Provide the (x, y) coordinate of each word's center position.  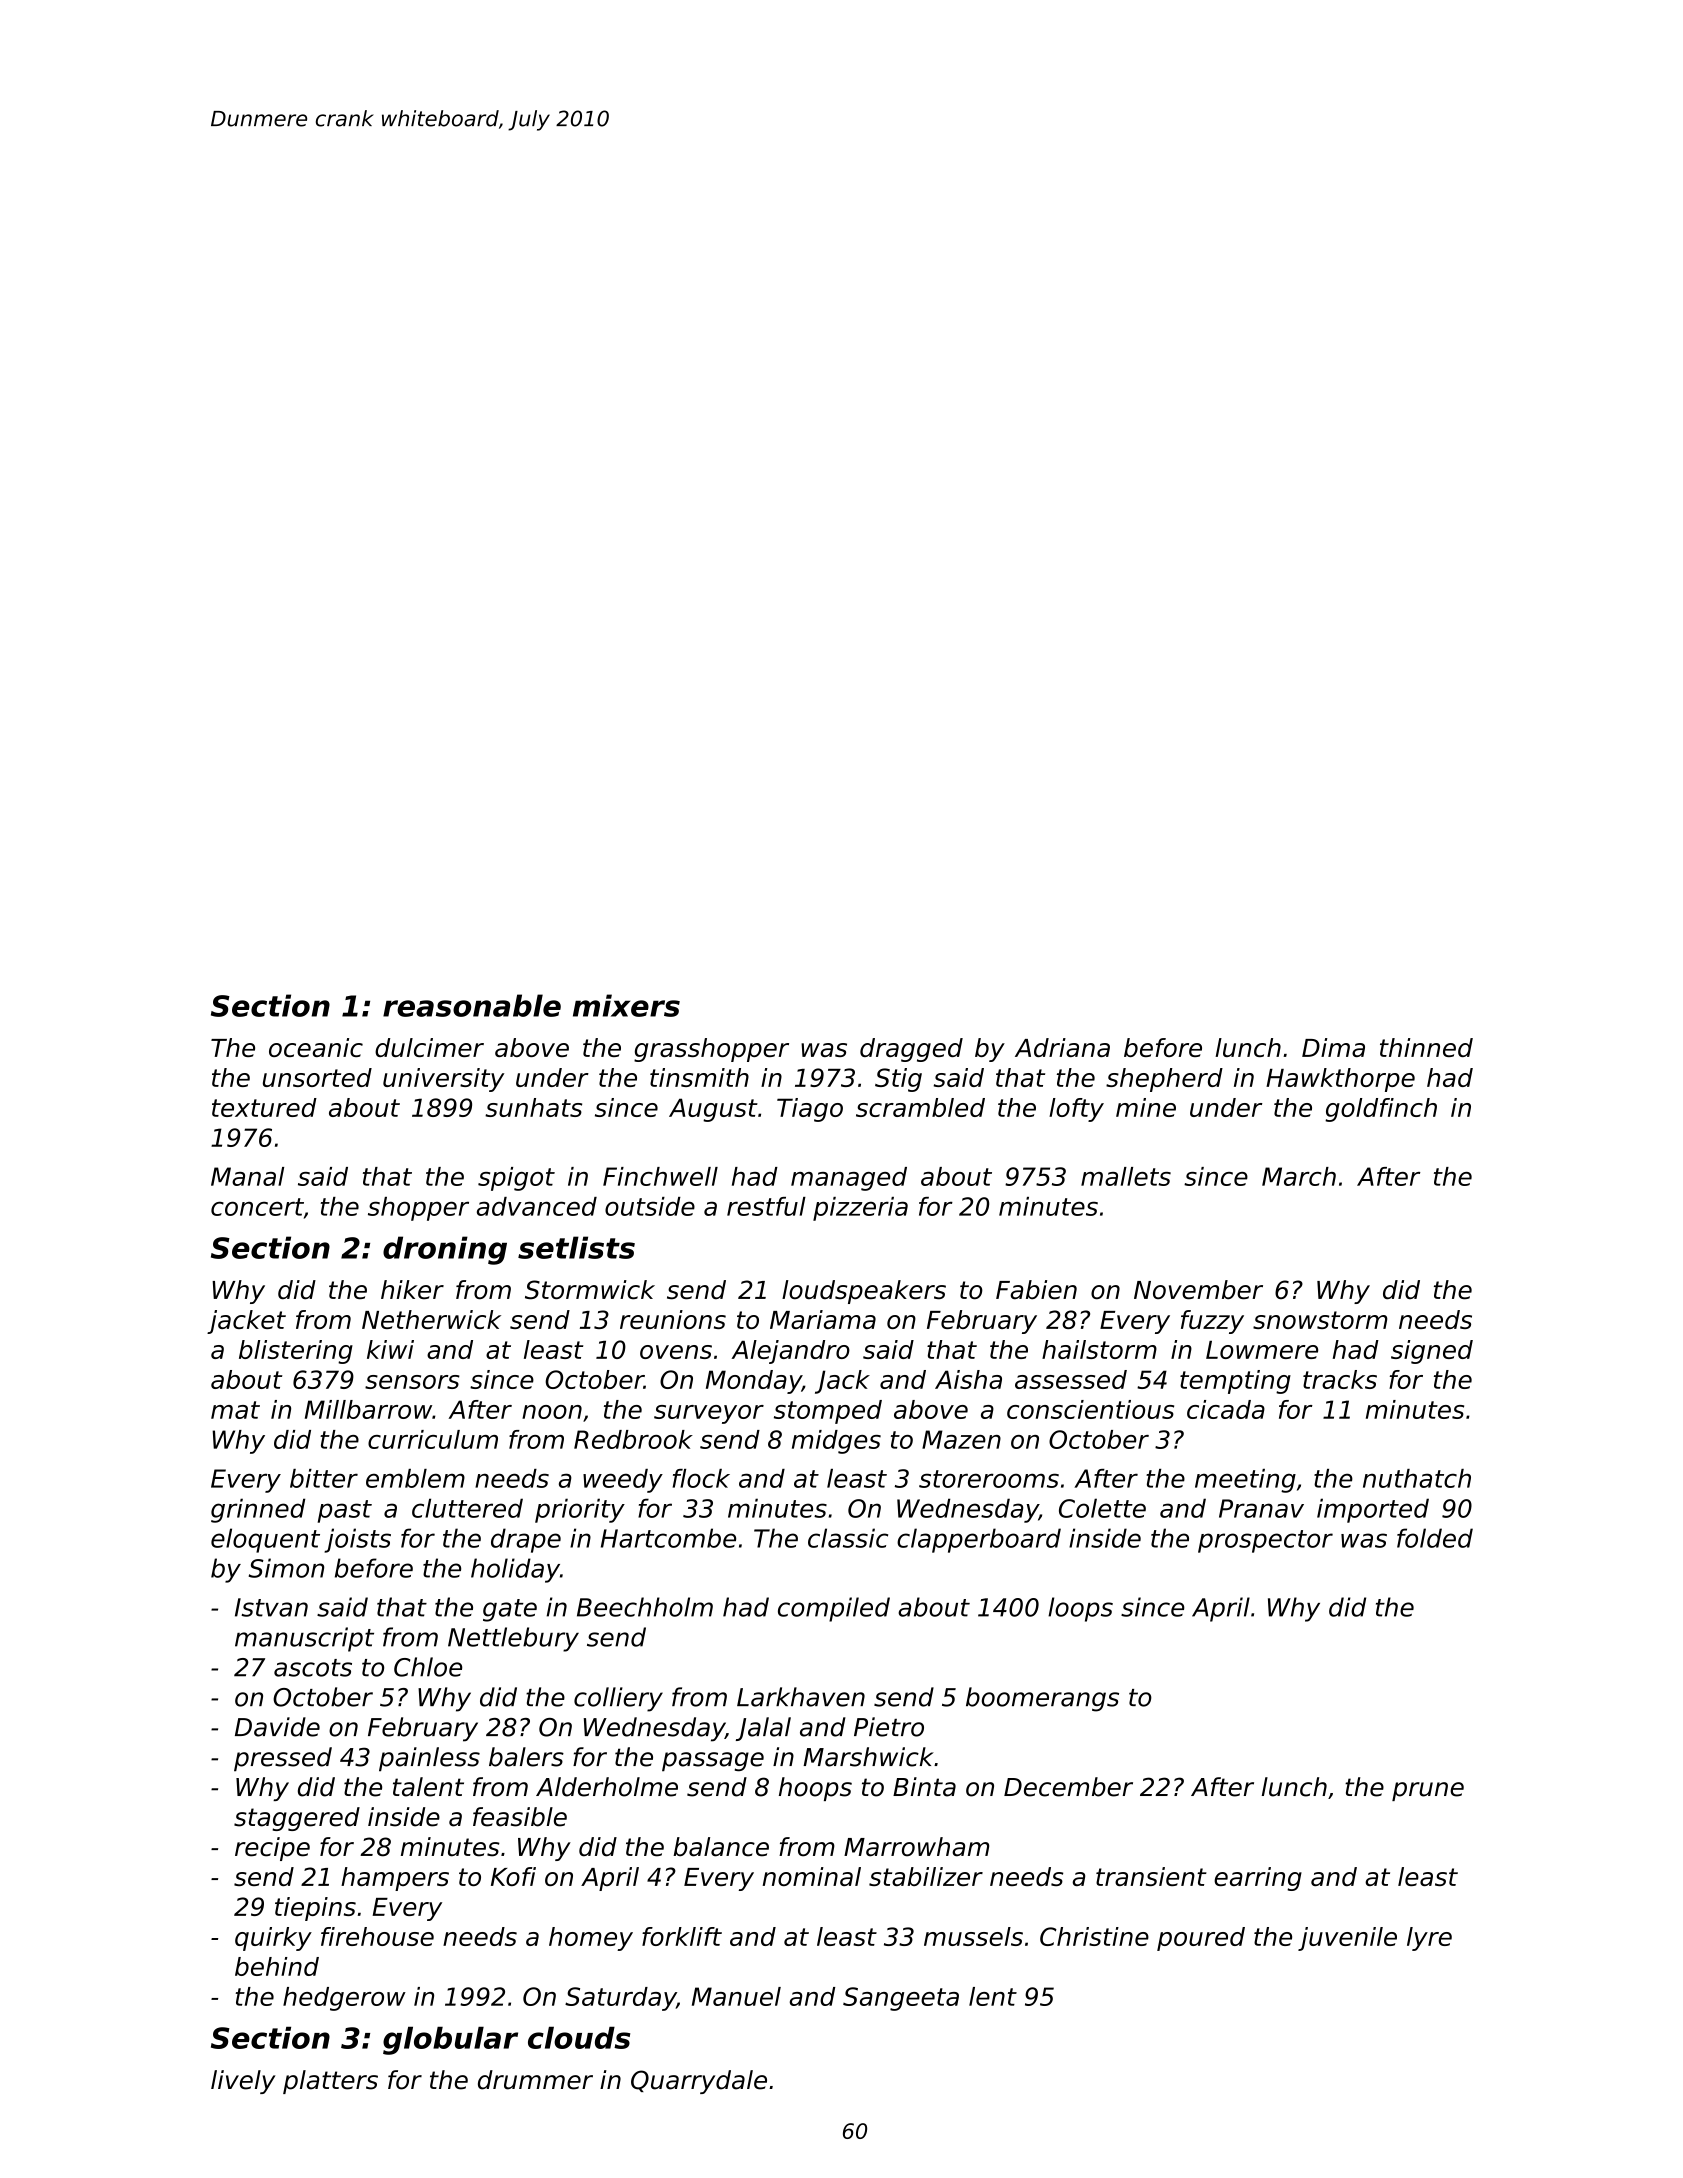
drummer (535, 2080)
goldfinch (1381, 1110)
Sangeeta (901, 1999)
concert (257, 1207)
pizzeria (860, 1209)
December (1068, 1787)
